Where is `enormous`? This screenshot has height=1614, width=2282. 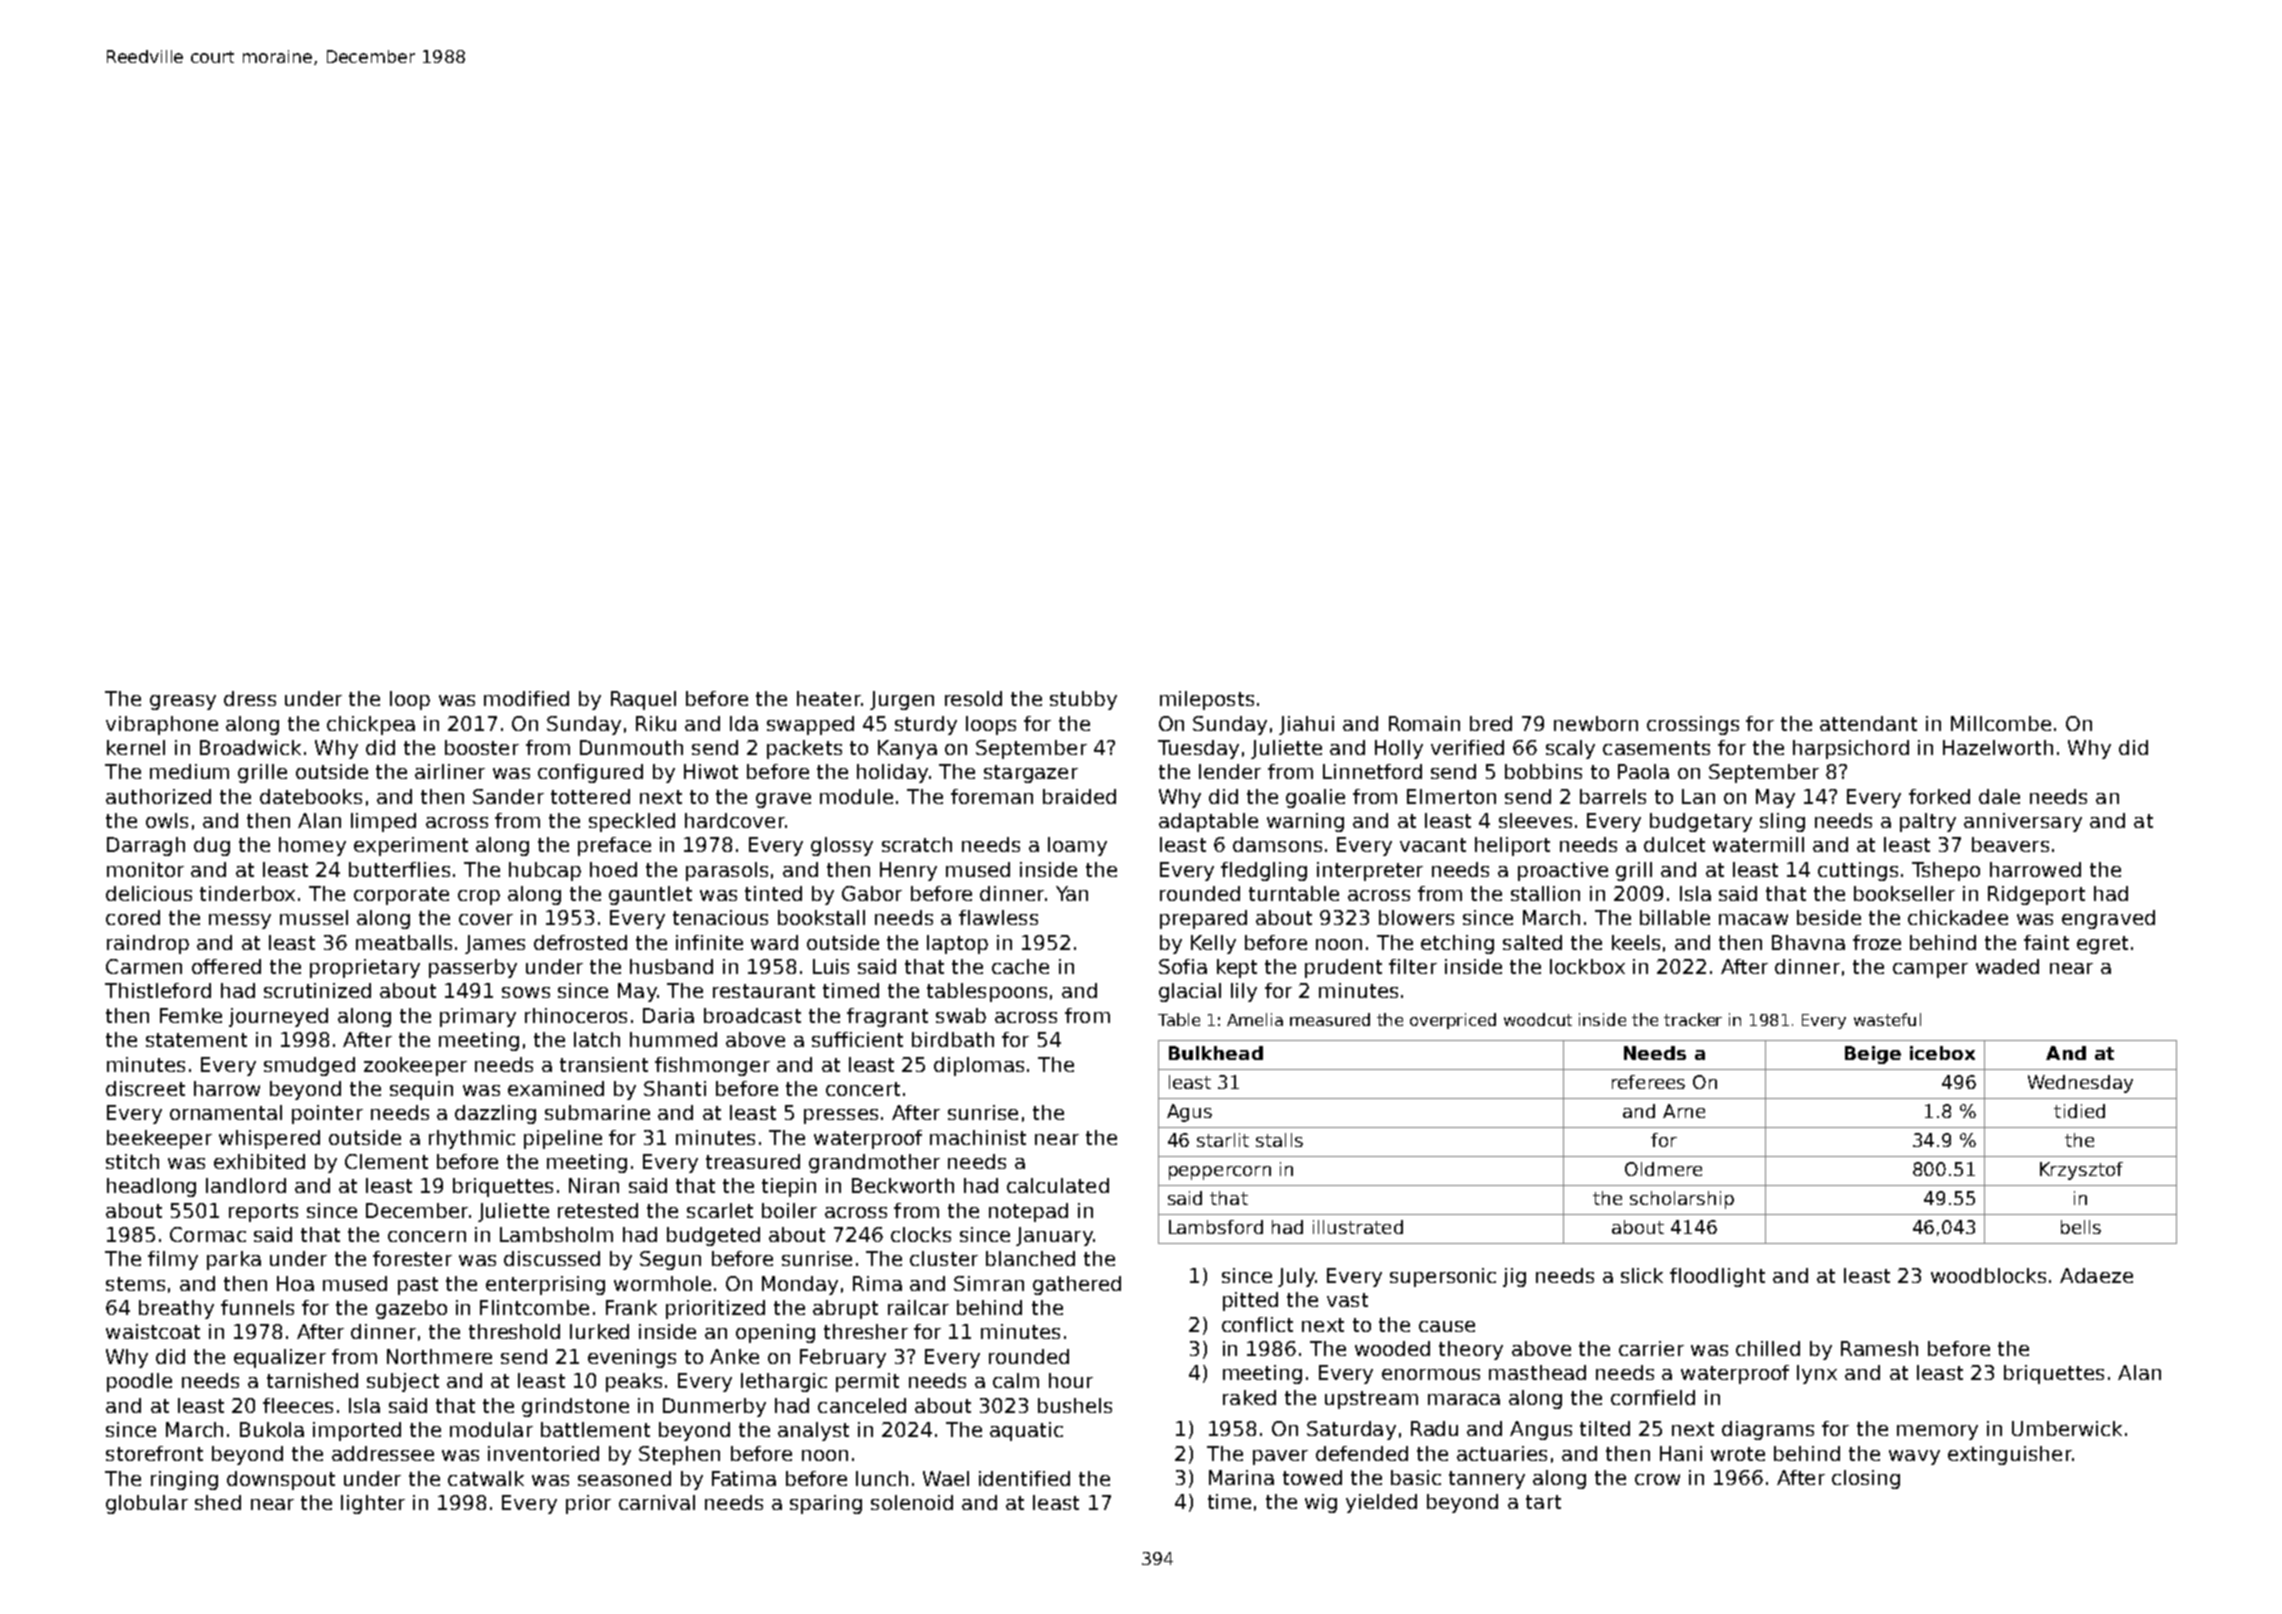 enormous is located at coordinates (1431, 1374).
